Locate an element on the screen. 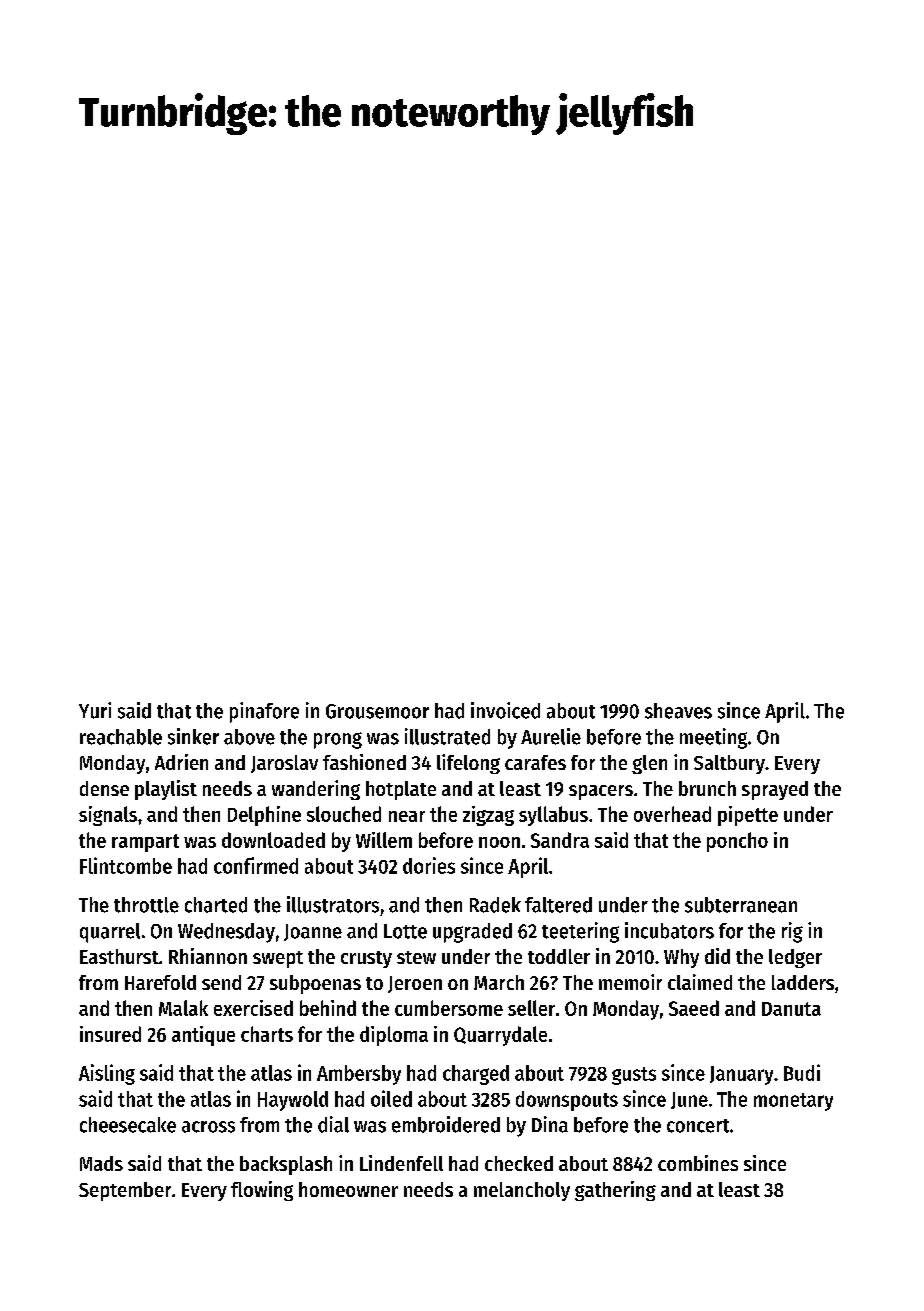  diploma is located at coordinates (394, 1036).
